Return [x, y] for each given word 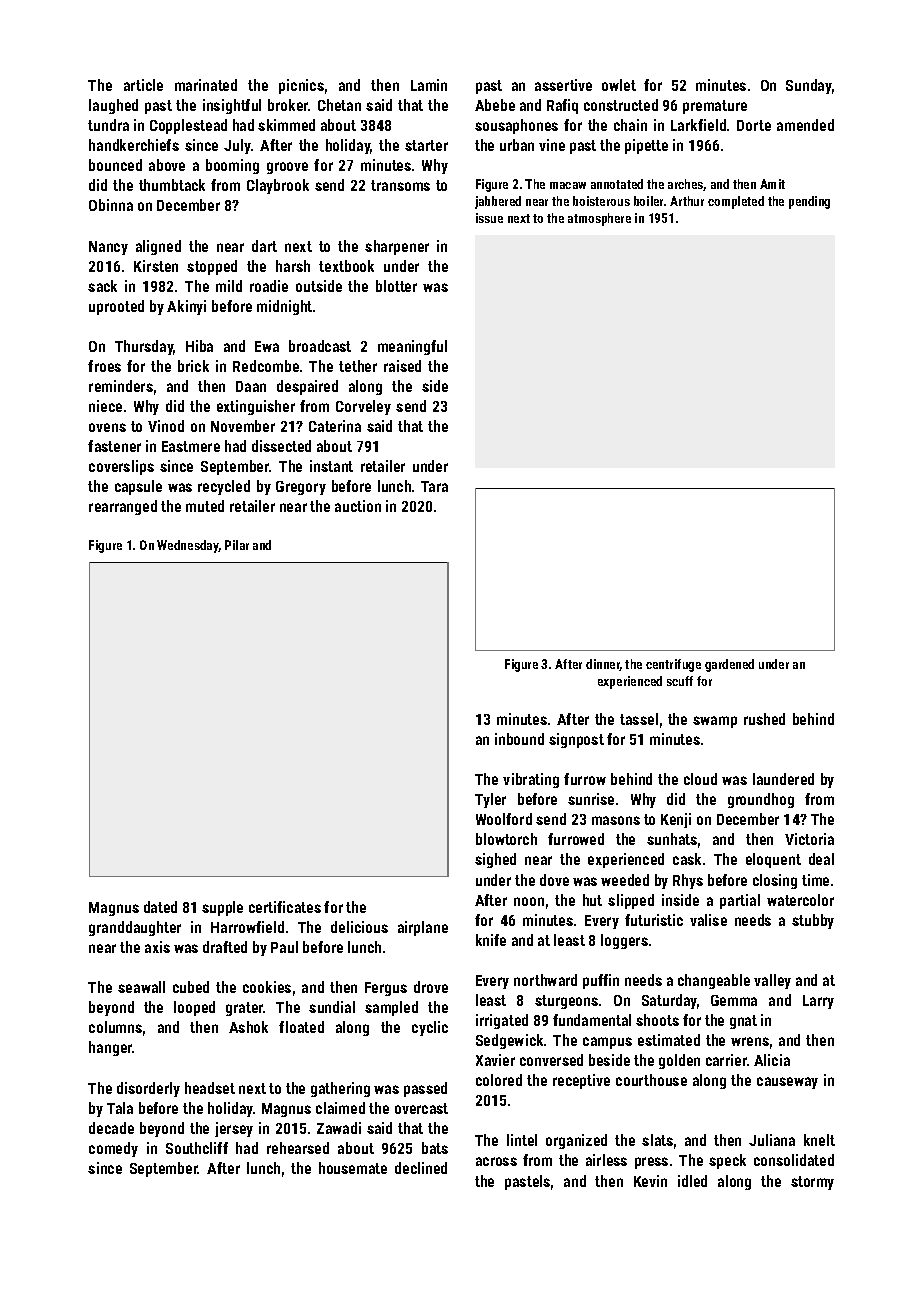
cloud [700, 779]
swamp [715, 722]
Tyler [490, 800]
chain [630, 125]
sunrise [591, 799]
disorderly [148, 1089]
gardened [729, 665]
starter [426, 145]
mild [229, 286]
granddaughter [135, 928]
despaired [307, 387]
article [143, 85]
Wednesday [188, 546]
